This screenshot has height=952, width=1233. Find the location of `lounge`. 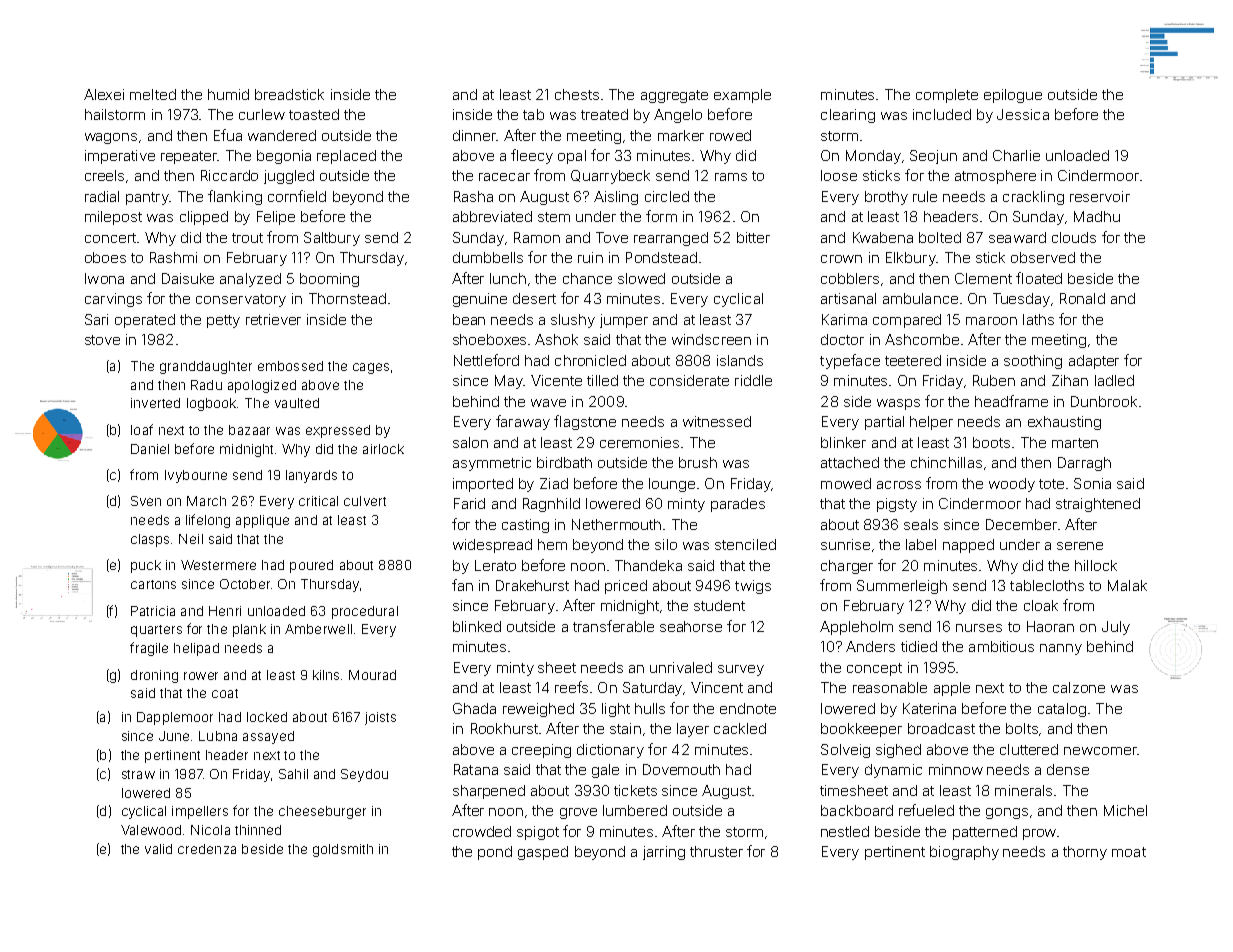

lounge is located at coordinates (672, 485).
